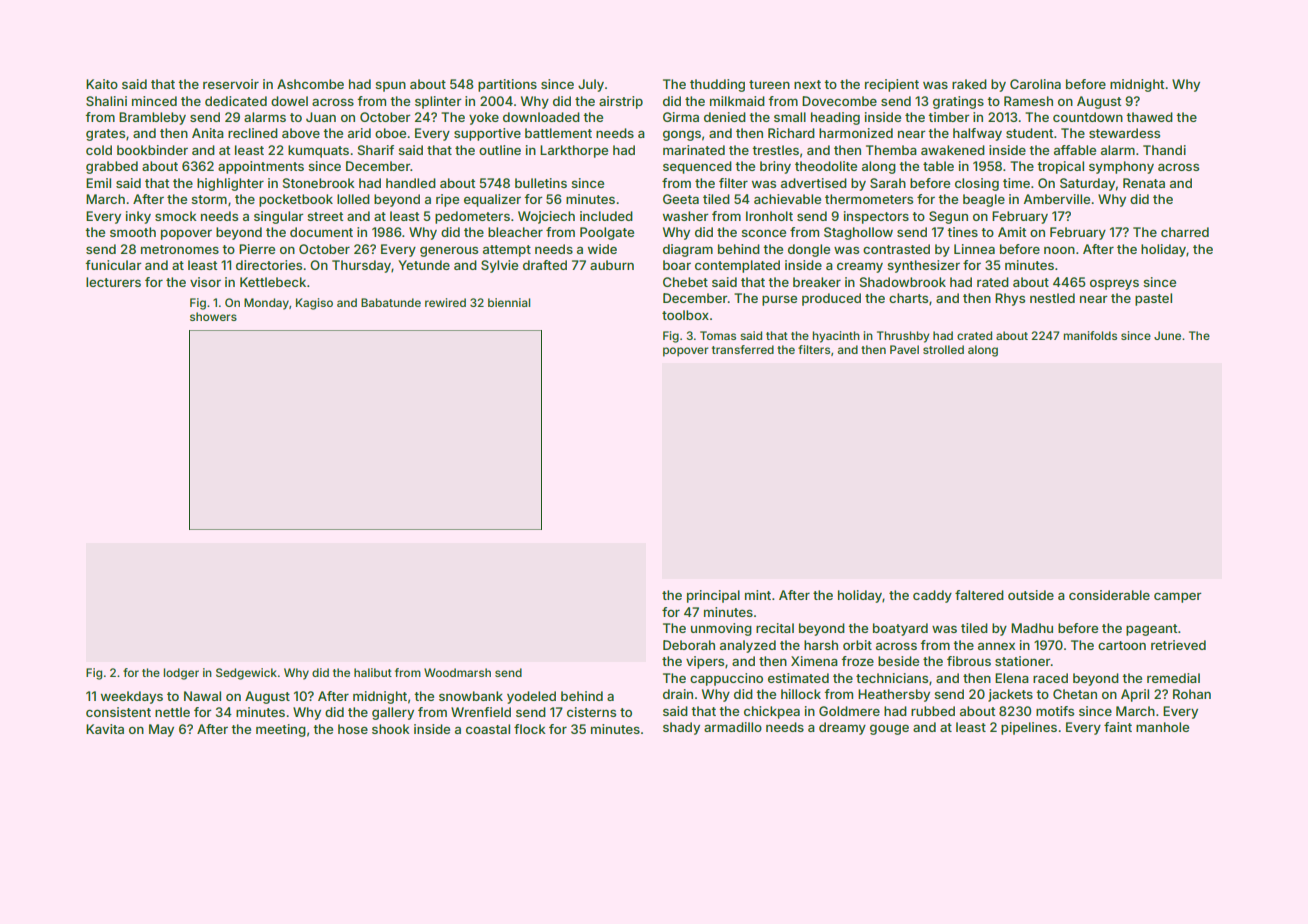 The height and width of the document is (924, 1308). Describe the element at coordinates (717, 85) in the document. I see `thudding` at that location.
